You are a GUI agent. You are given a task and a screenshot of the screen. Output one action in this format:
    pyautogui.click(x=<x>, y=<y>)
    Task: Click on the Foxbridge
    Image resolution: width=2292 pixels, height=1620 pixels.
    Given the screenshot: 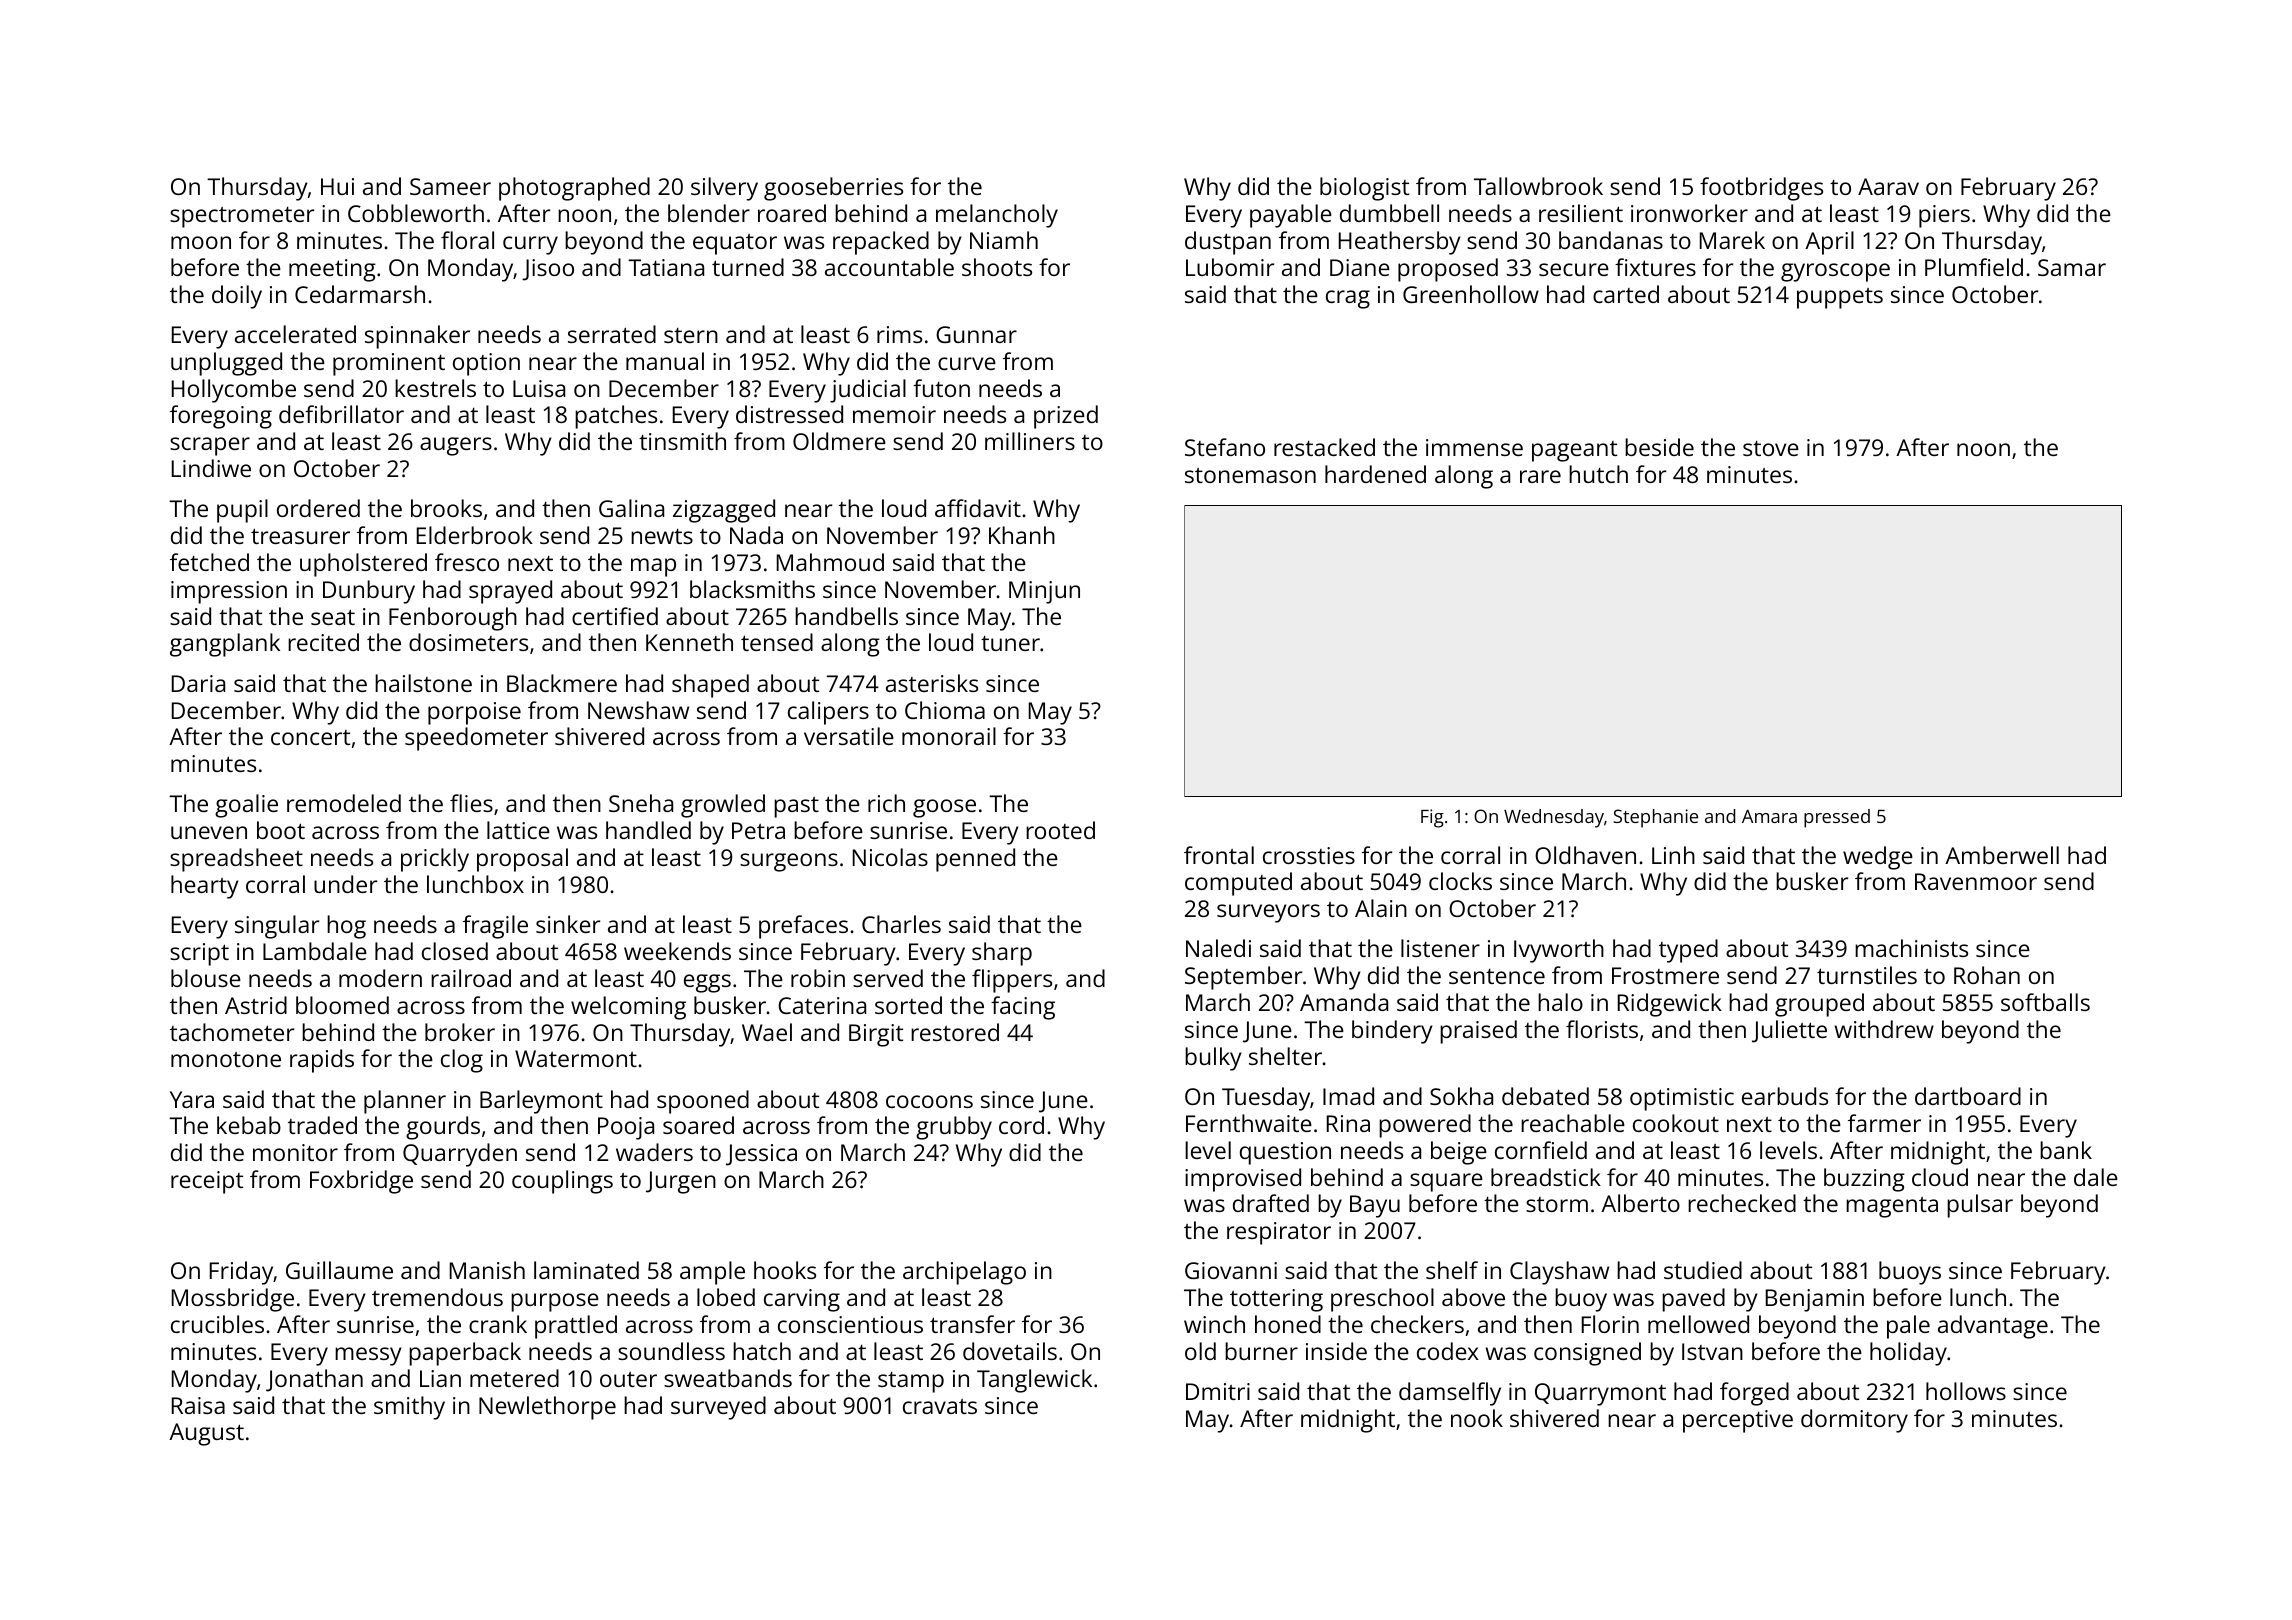 What is the action you would take?
    pyautogui.click(x=361, y=1182)
